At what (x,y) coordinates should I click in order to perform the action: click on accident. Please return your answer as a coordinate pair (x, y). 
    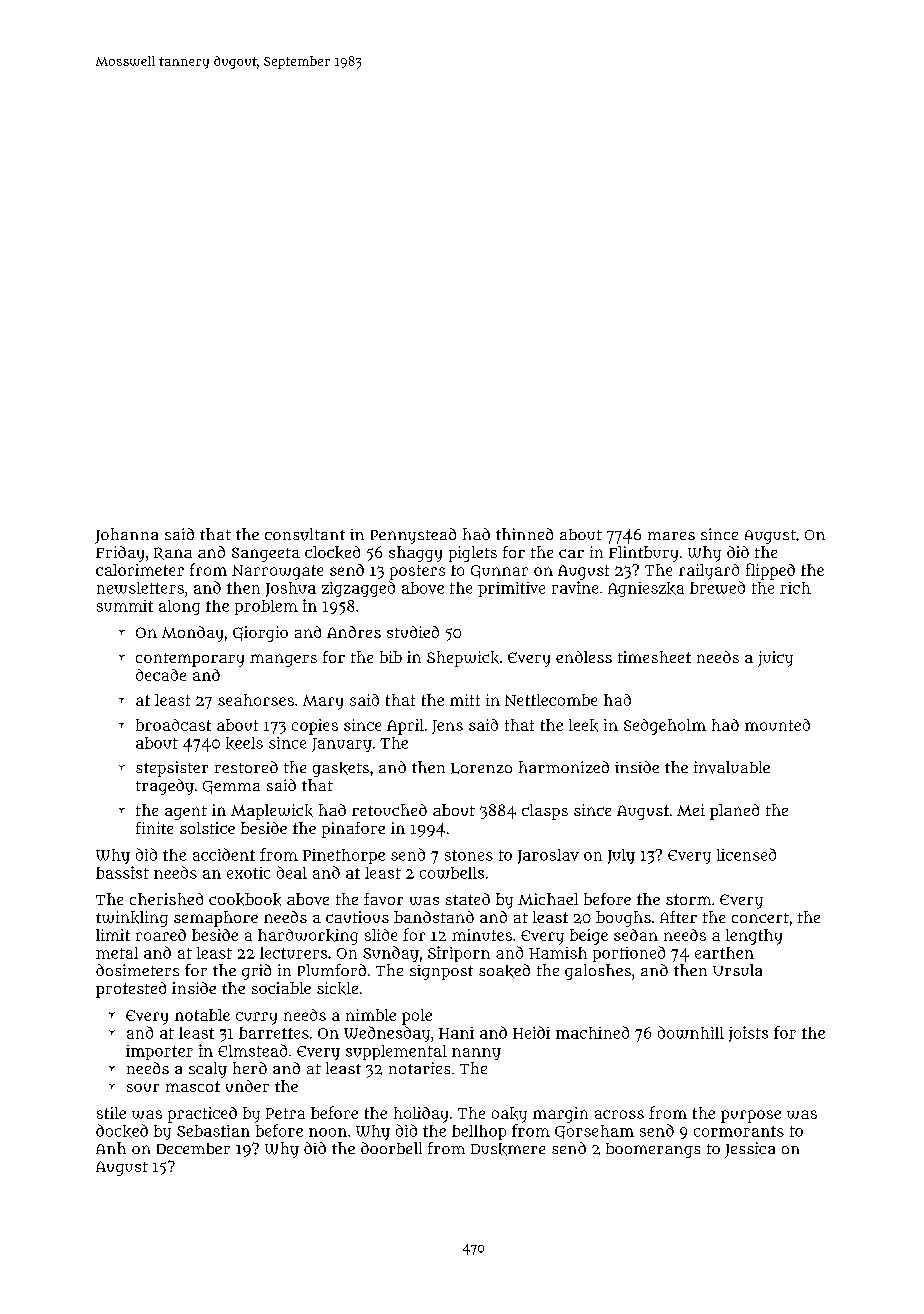
    Looking at the image, I should click on (224, 854).
